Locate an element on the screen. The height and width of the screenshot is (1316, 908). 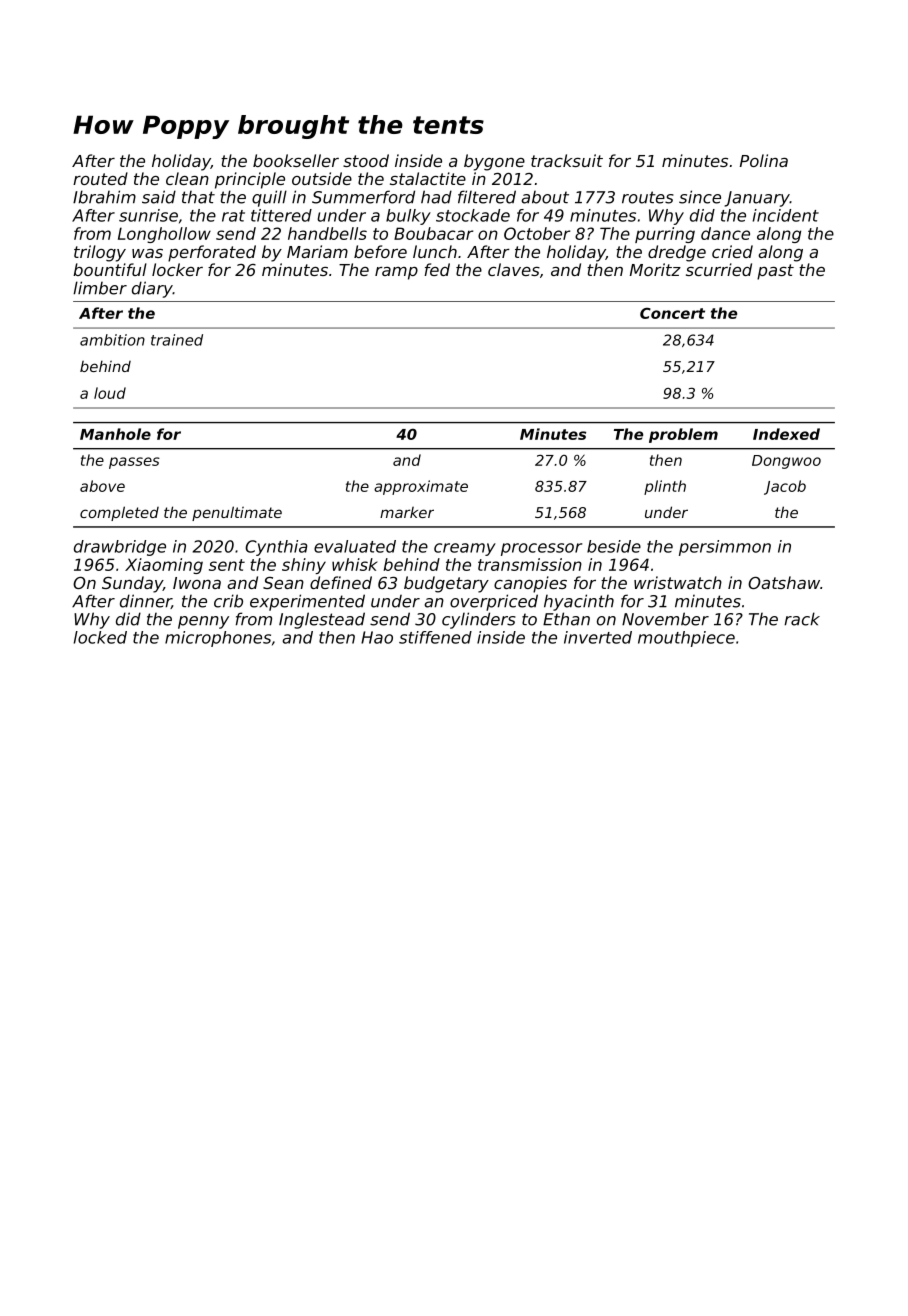
mouthpiece is located at coordinates (686, 639).
